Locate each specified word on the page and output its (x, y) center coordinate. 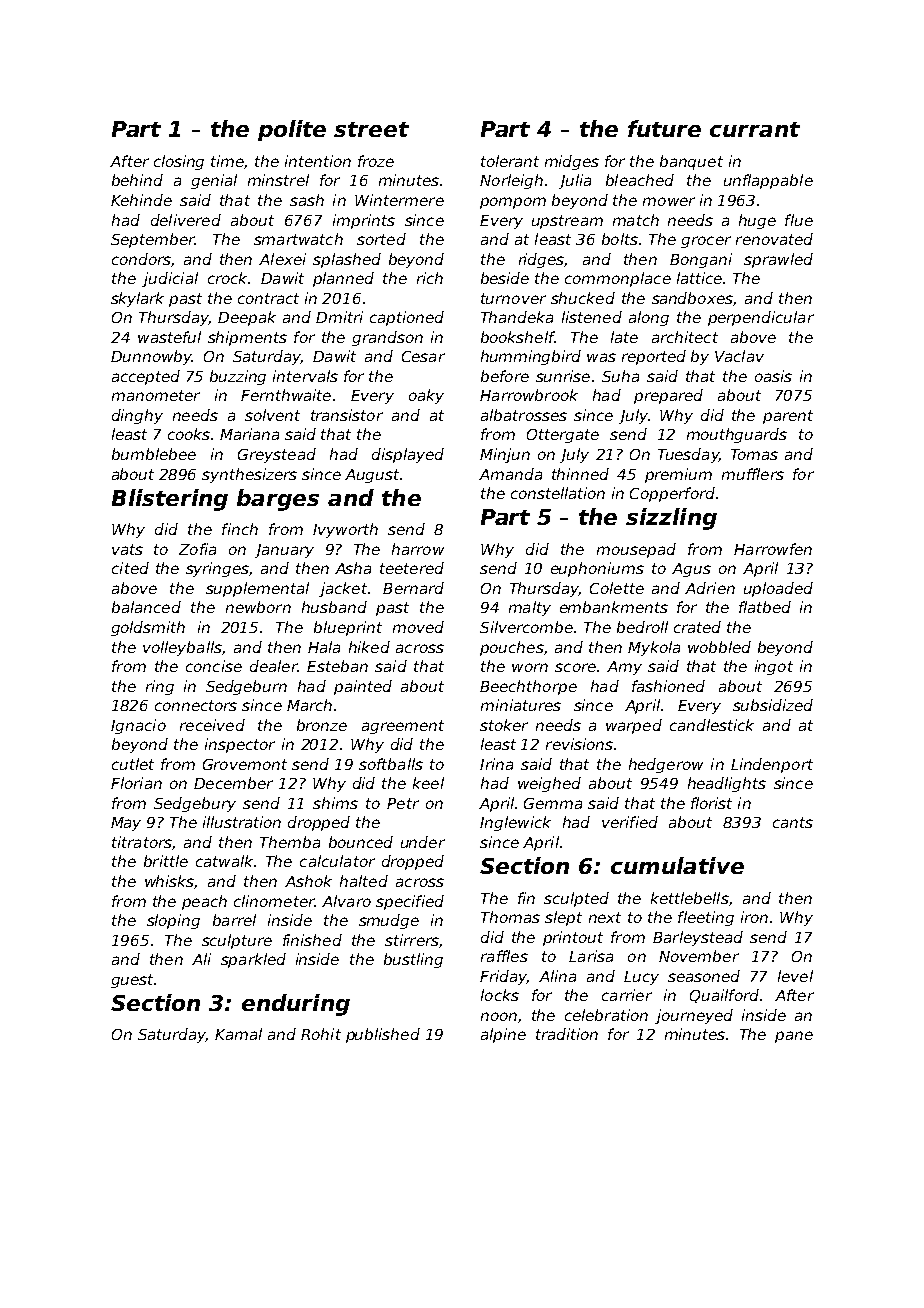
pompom (513, 203)
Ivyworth (345, 530)
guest (132, 981)
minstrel (278, 180)
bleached (640, 180)
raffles (504, 956)
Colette (617, 588)
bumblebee (154, 454)
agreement (403, 727)
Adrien (710, 588)
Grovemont (245, 764)
